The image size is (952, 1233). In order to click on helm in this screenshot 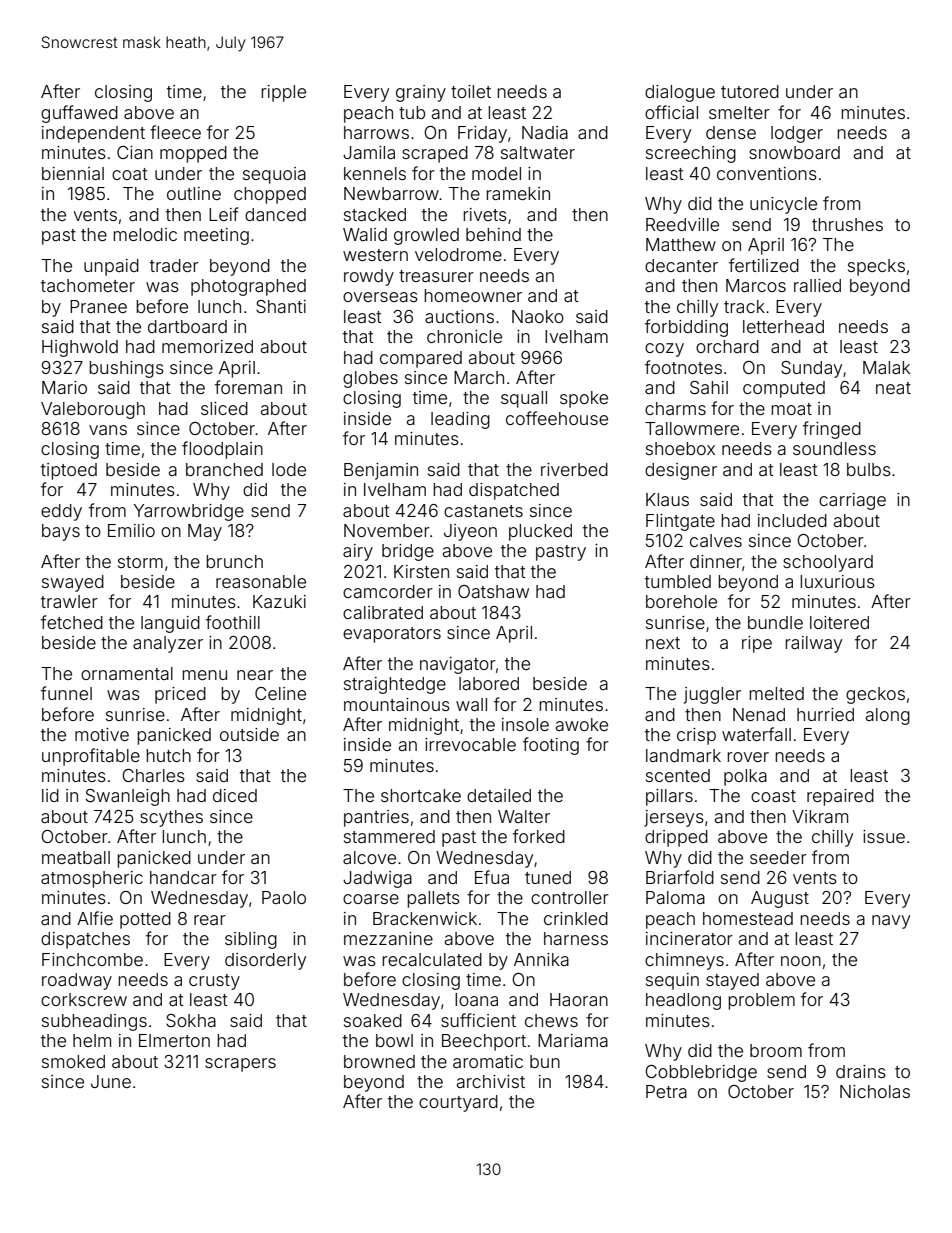, I will do `click(92, 1040)`.
